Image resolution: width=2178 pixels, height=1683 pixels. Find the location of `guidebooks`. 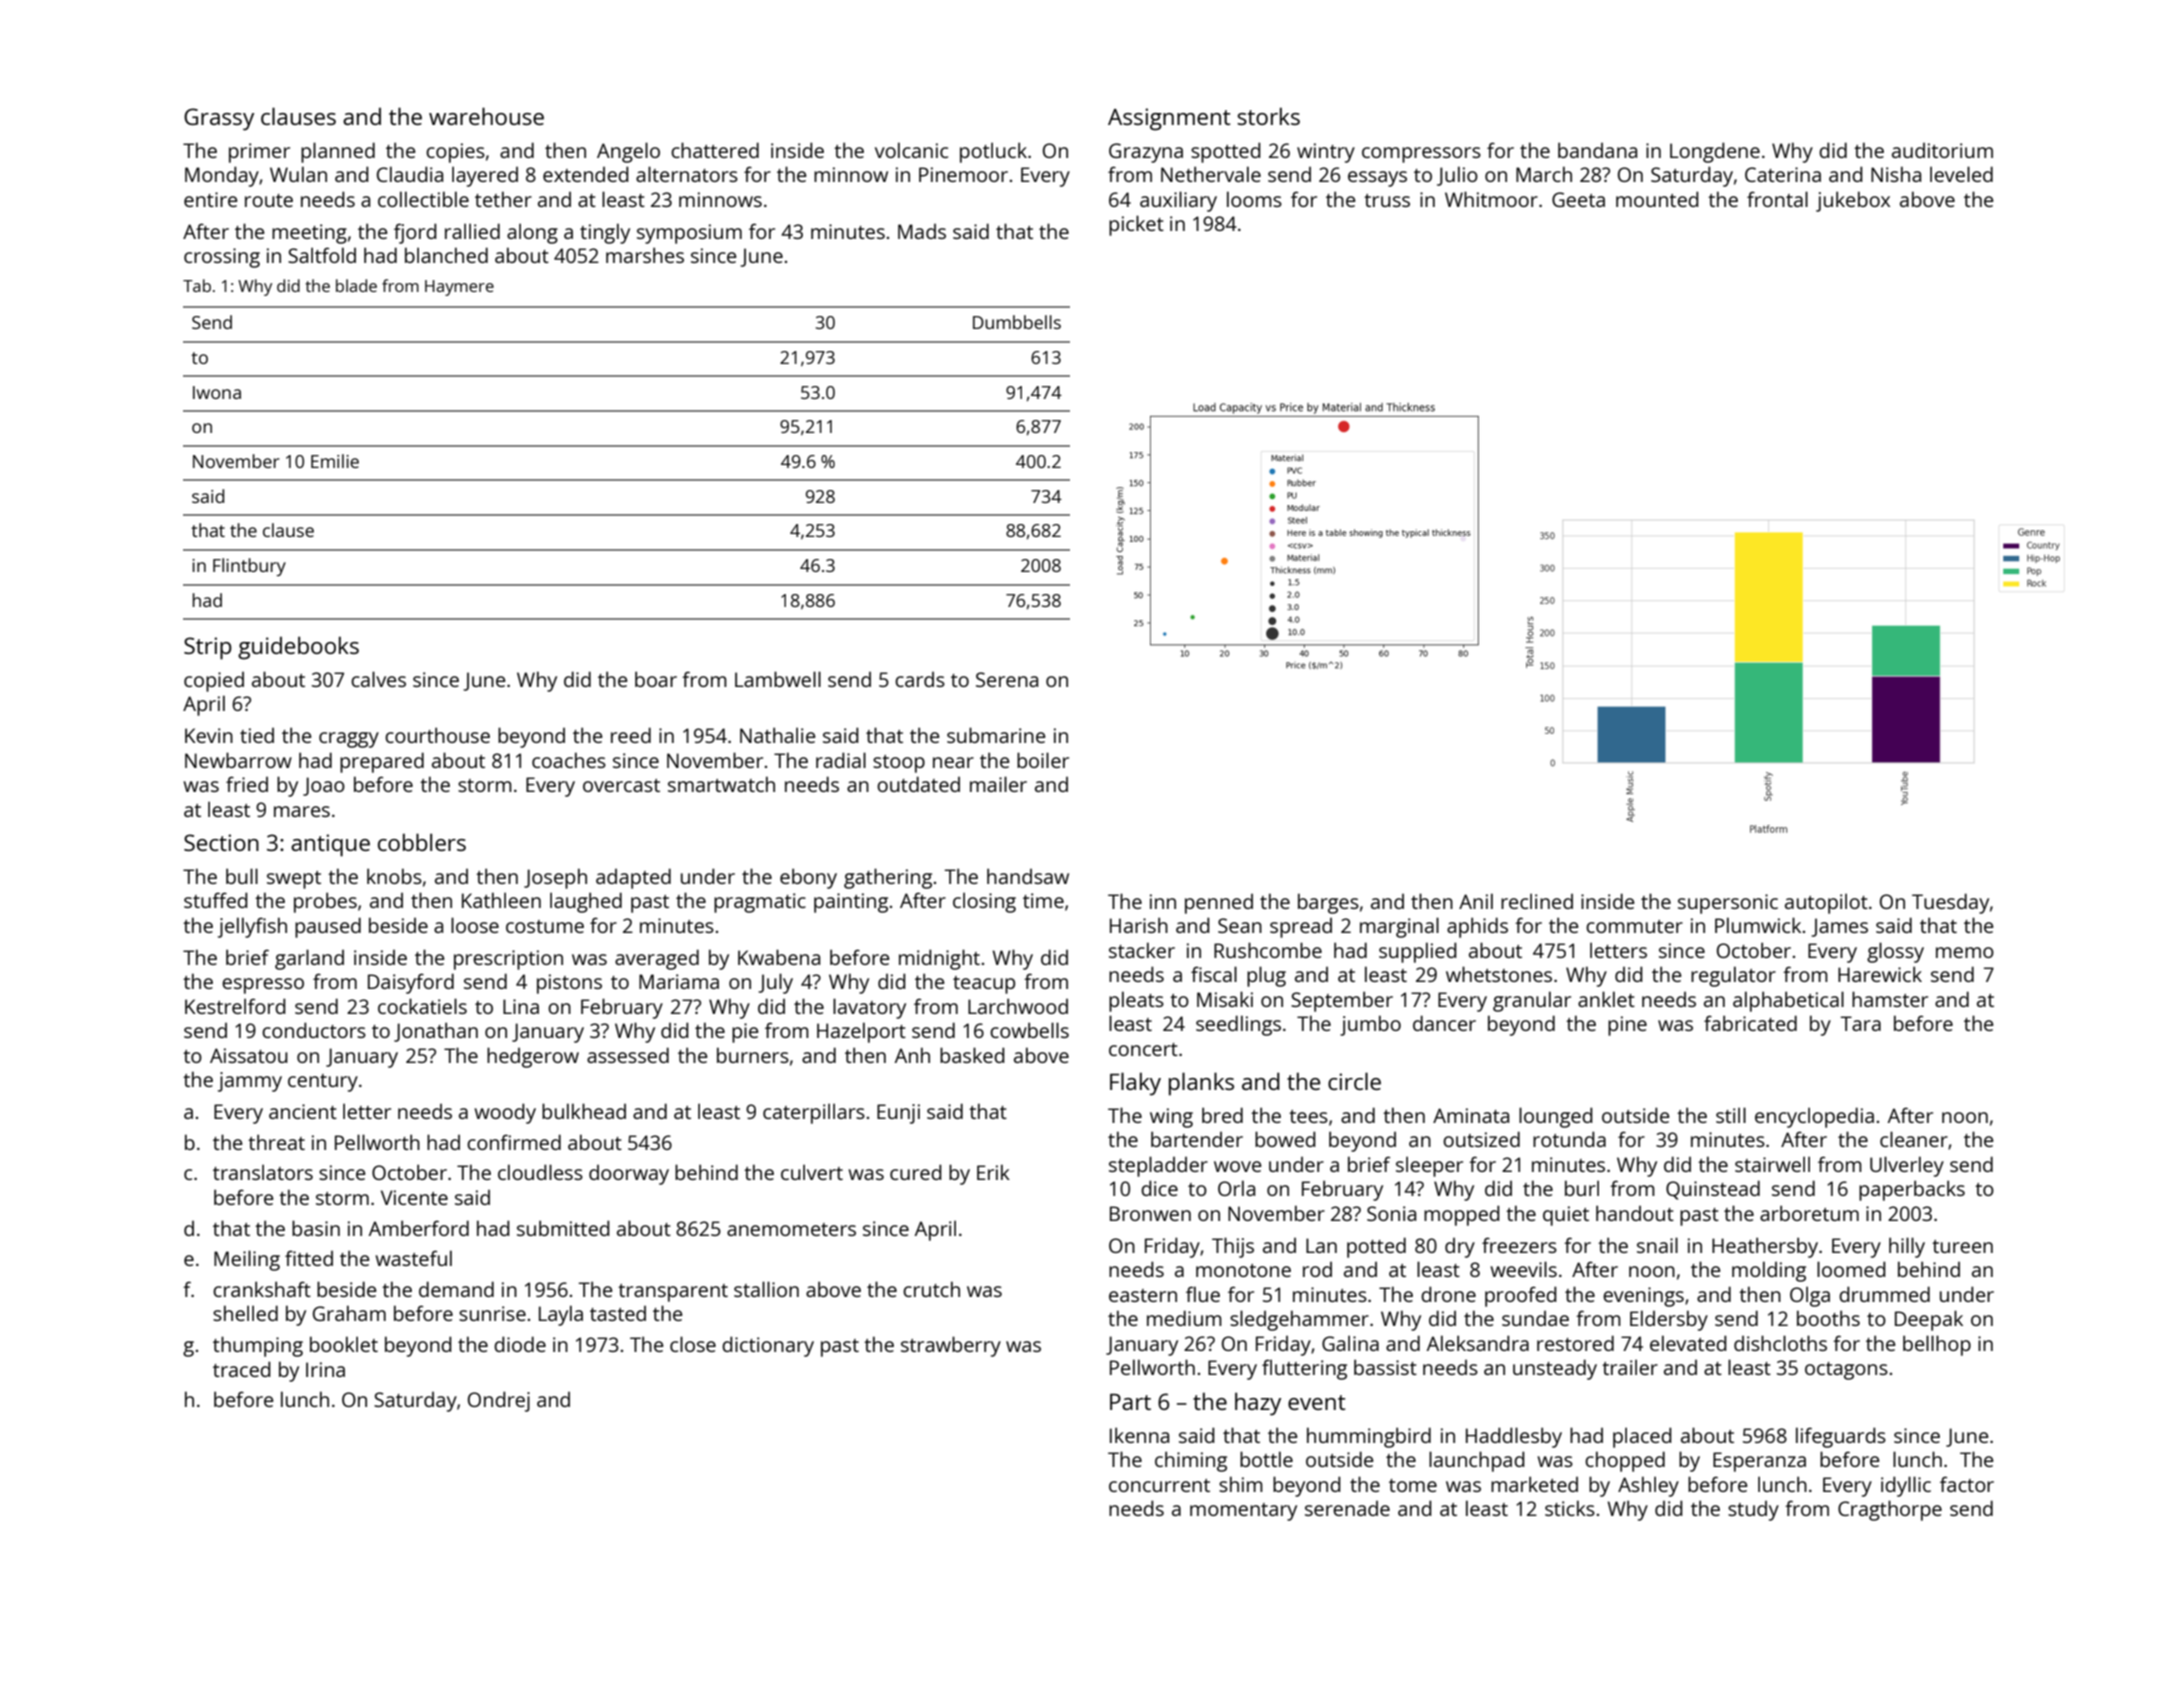

guidebooks is located at coordinates (298, 648).
